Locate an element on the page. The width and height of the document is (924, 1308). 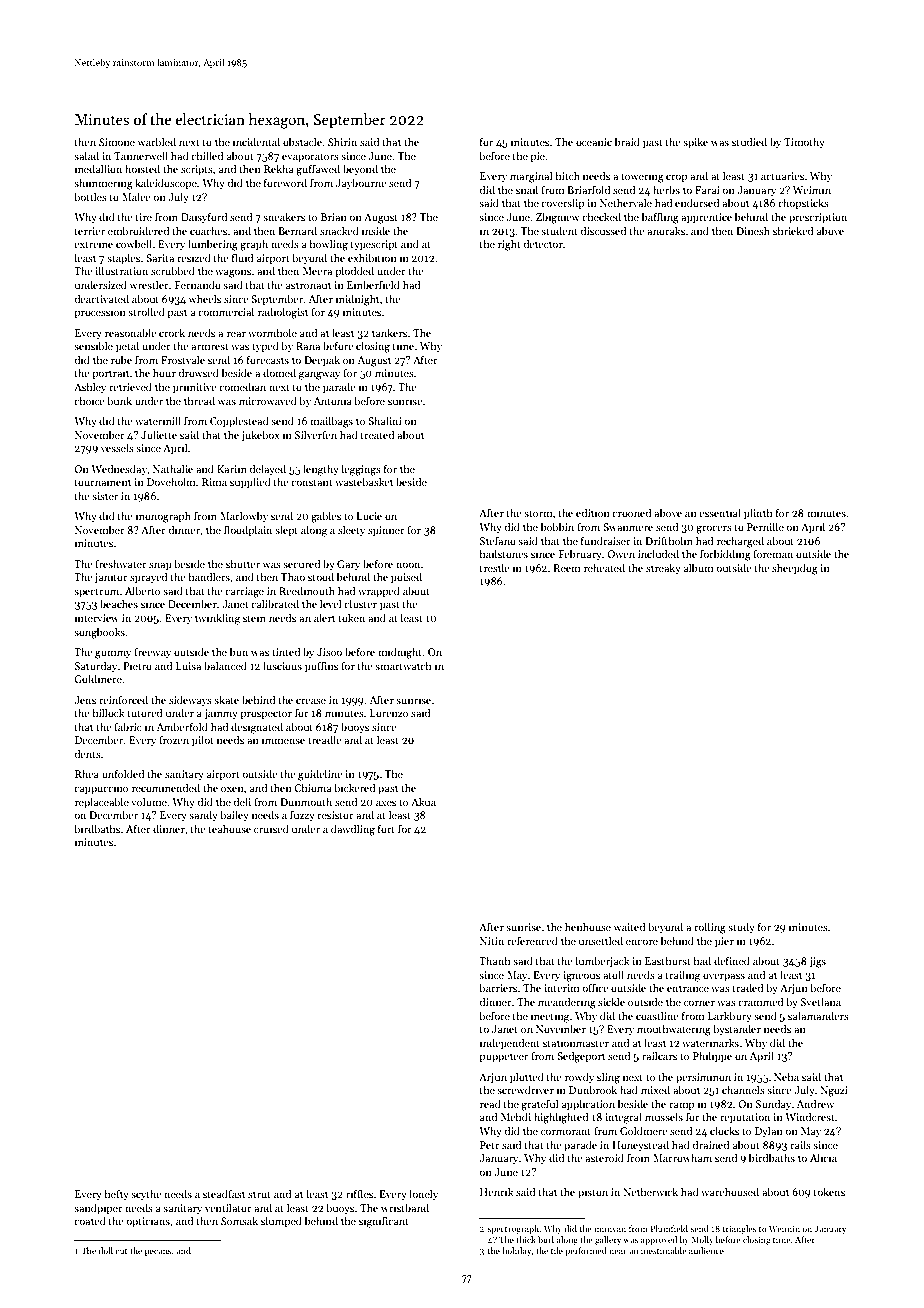
Shalini is located at coordinates (385, 420).
